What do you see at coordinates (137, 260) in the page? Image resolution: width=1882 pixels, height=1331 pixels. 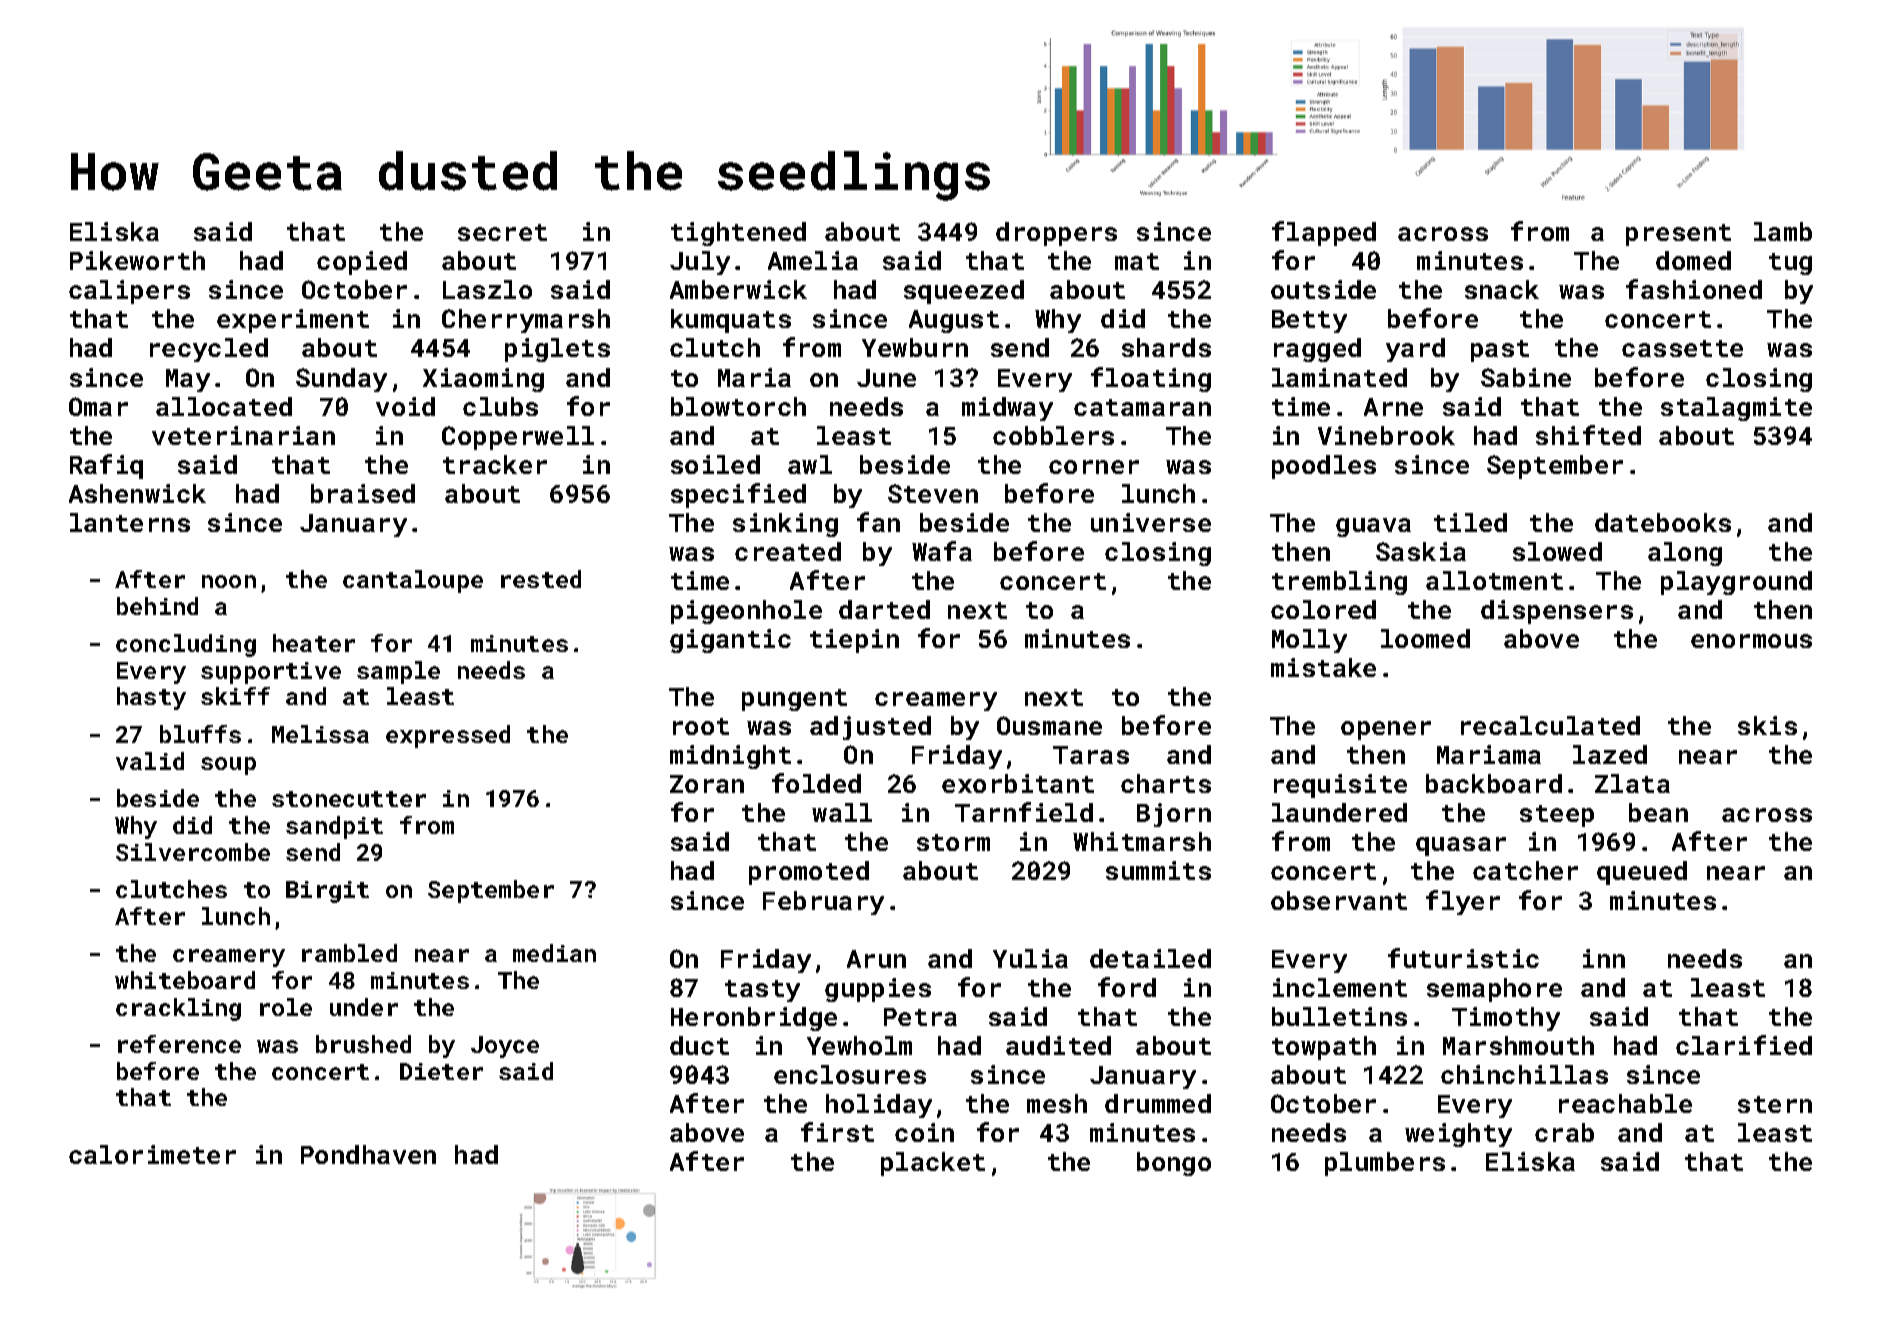 I see `Pikeworth` at bounding box center [137, 260].
